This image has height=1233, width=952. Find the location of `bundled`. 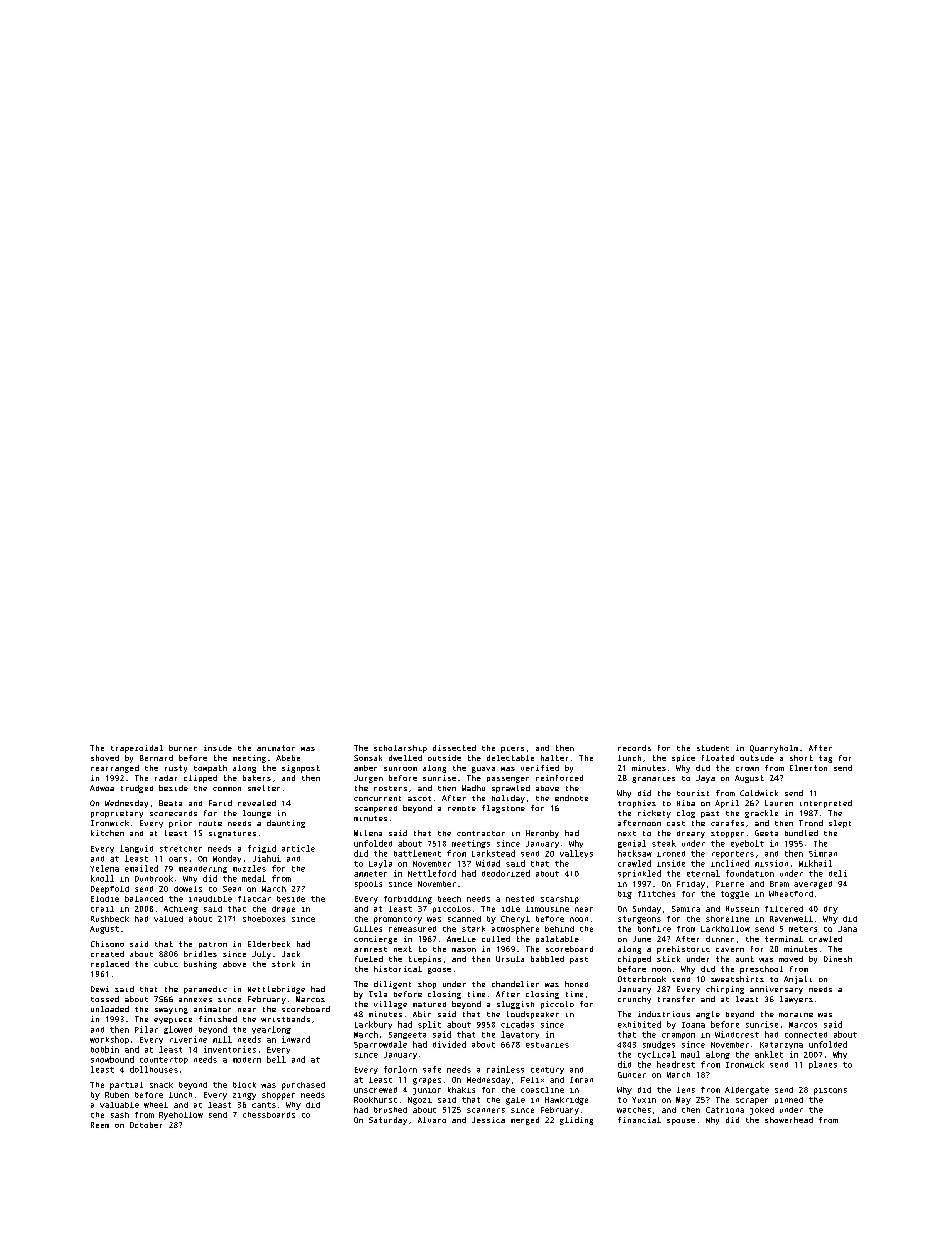

bundled is located at coordinates (801, 833).
